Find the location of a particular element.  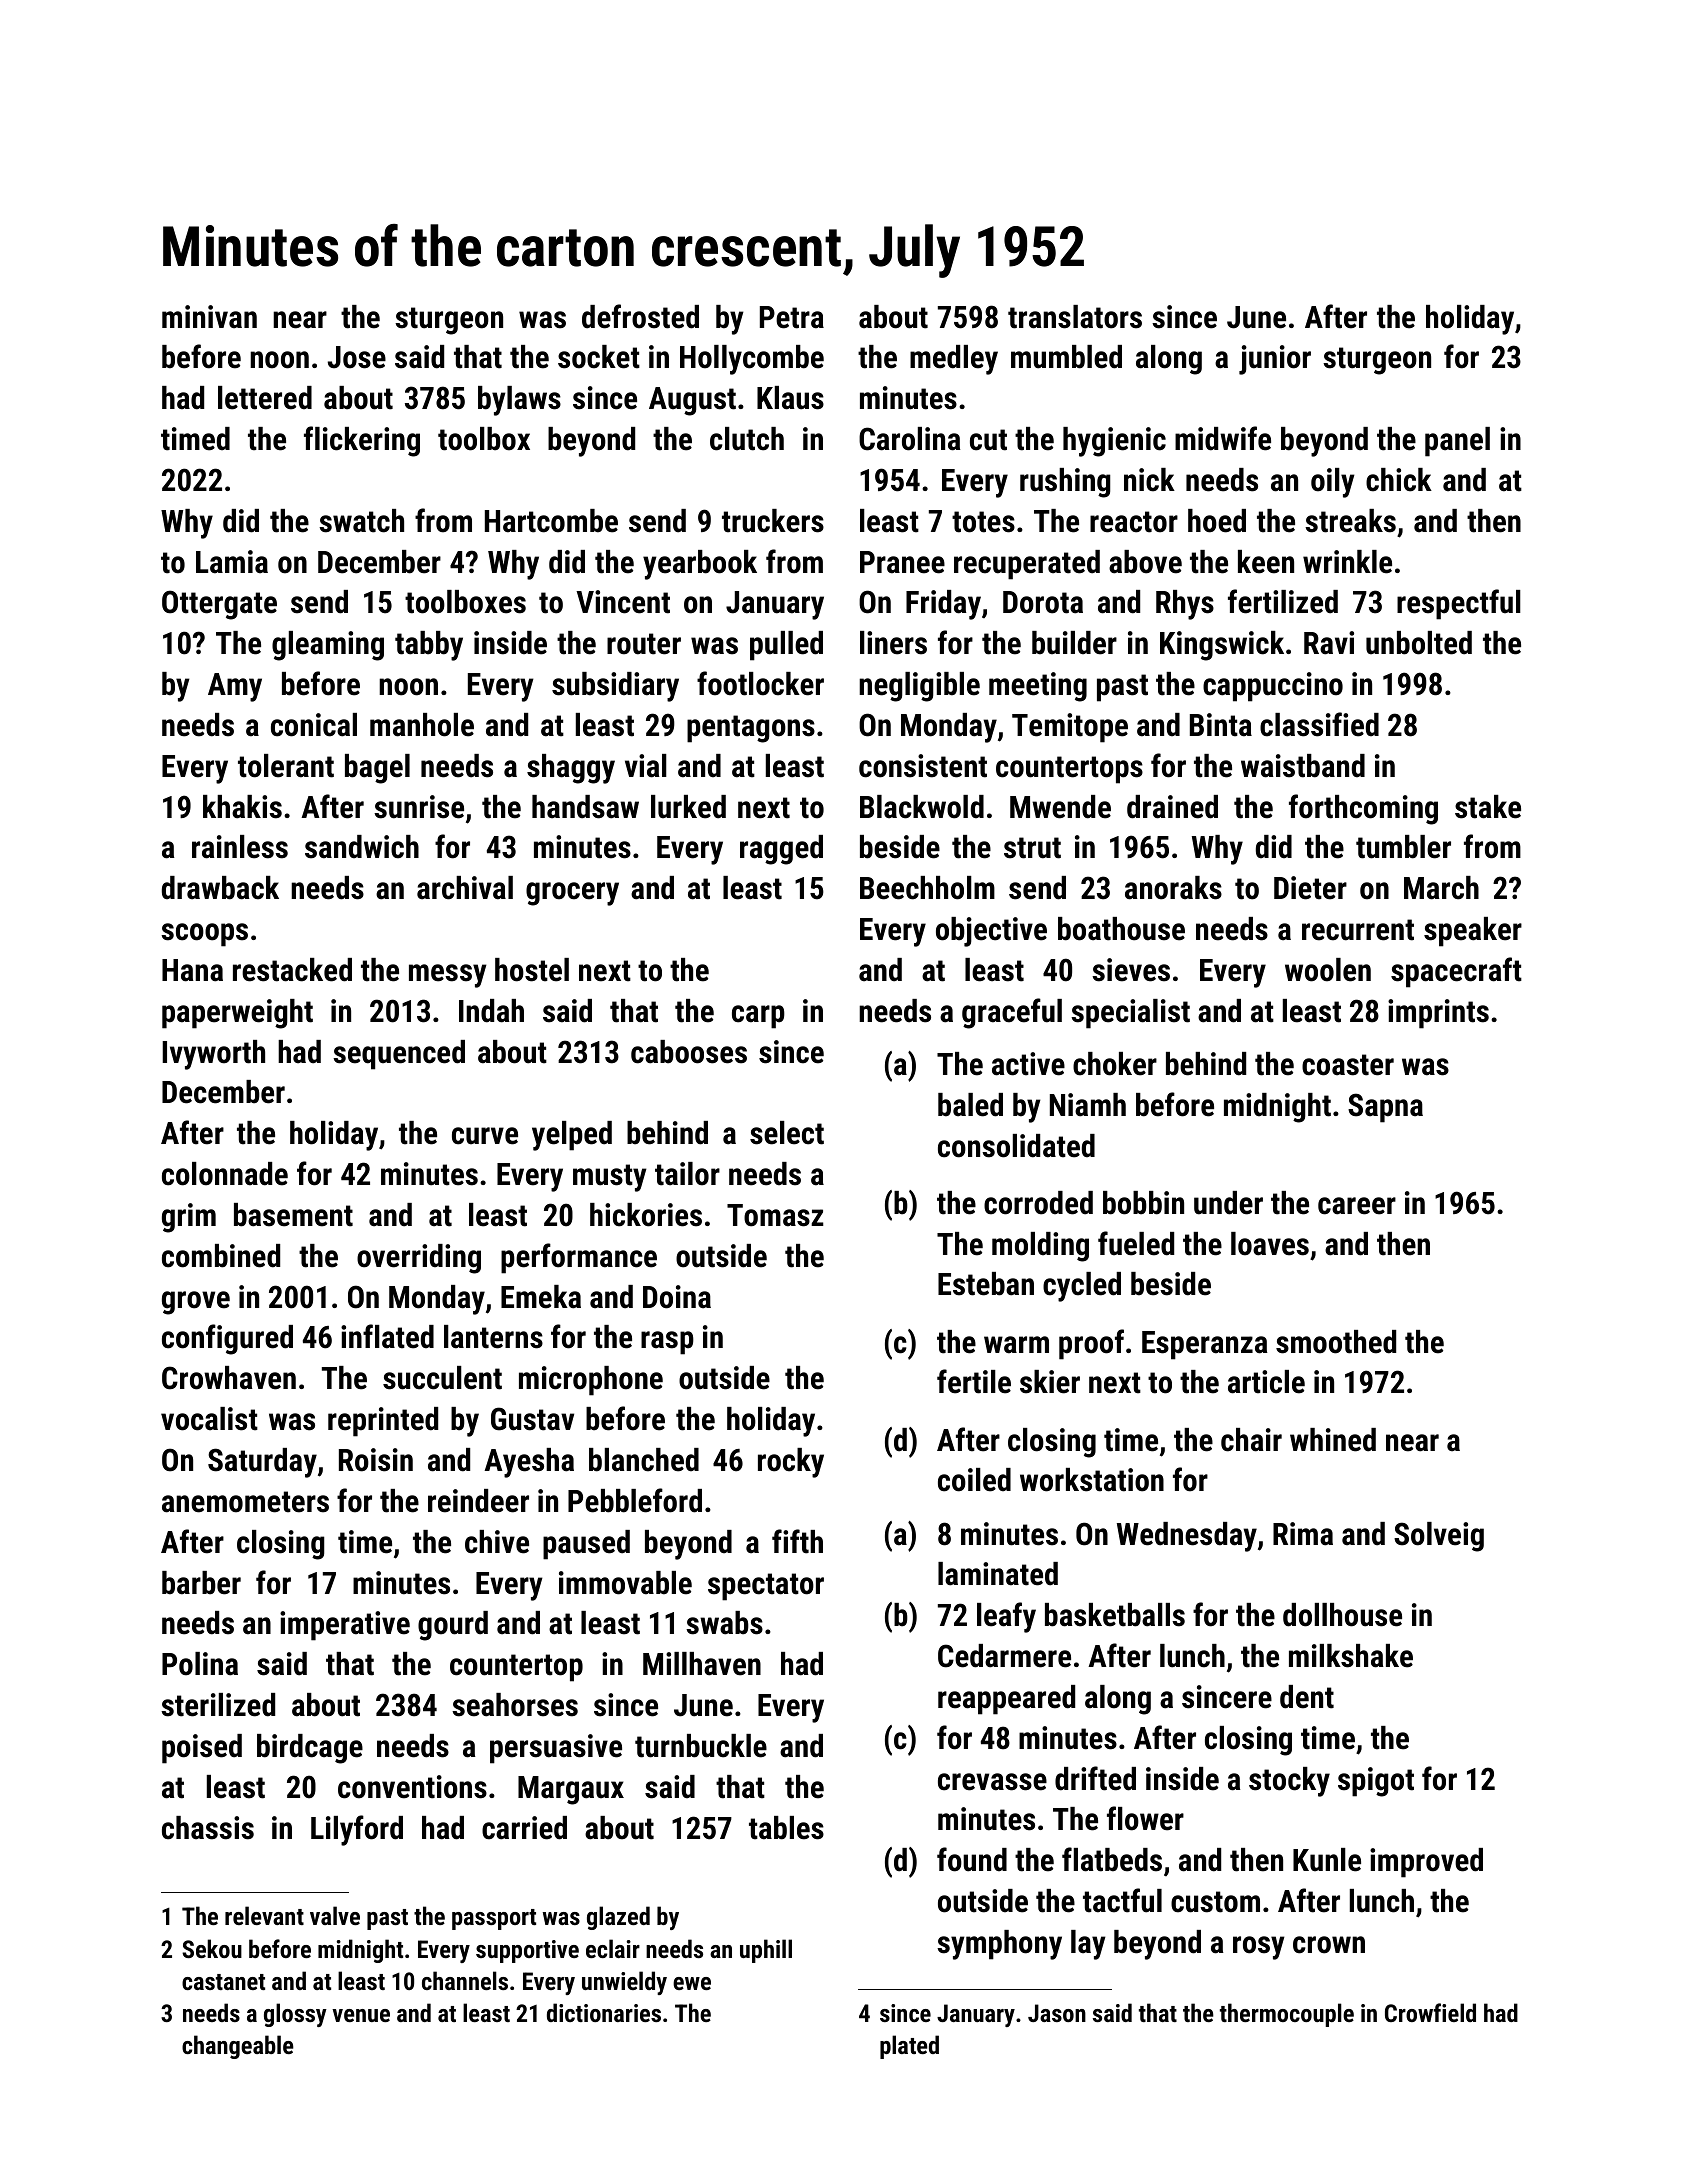

Jose is located at coordinates (357, 357).
